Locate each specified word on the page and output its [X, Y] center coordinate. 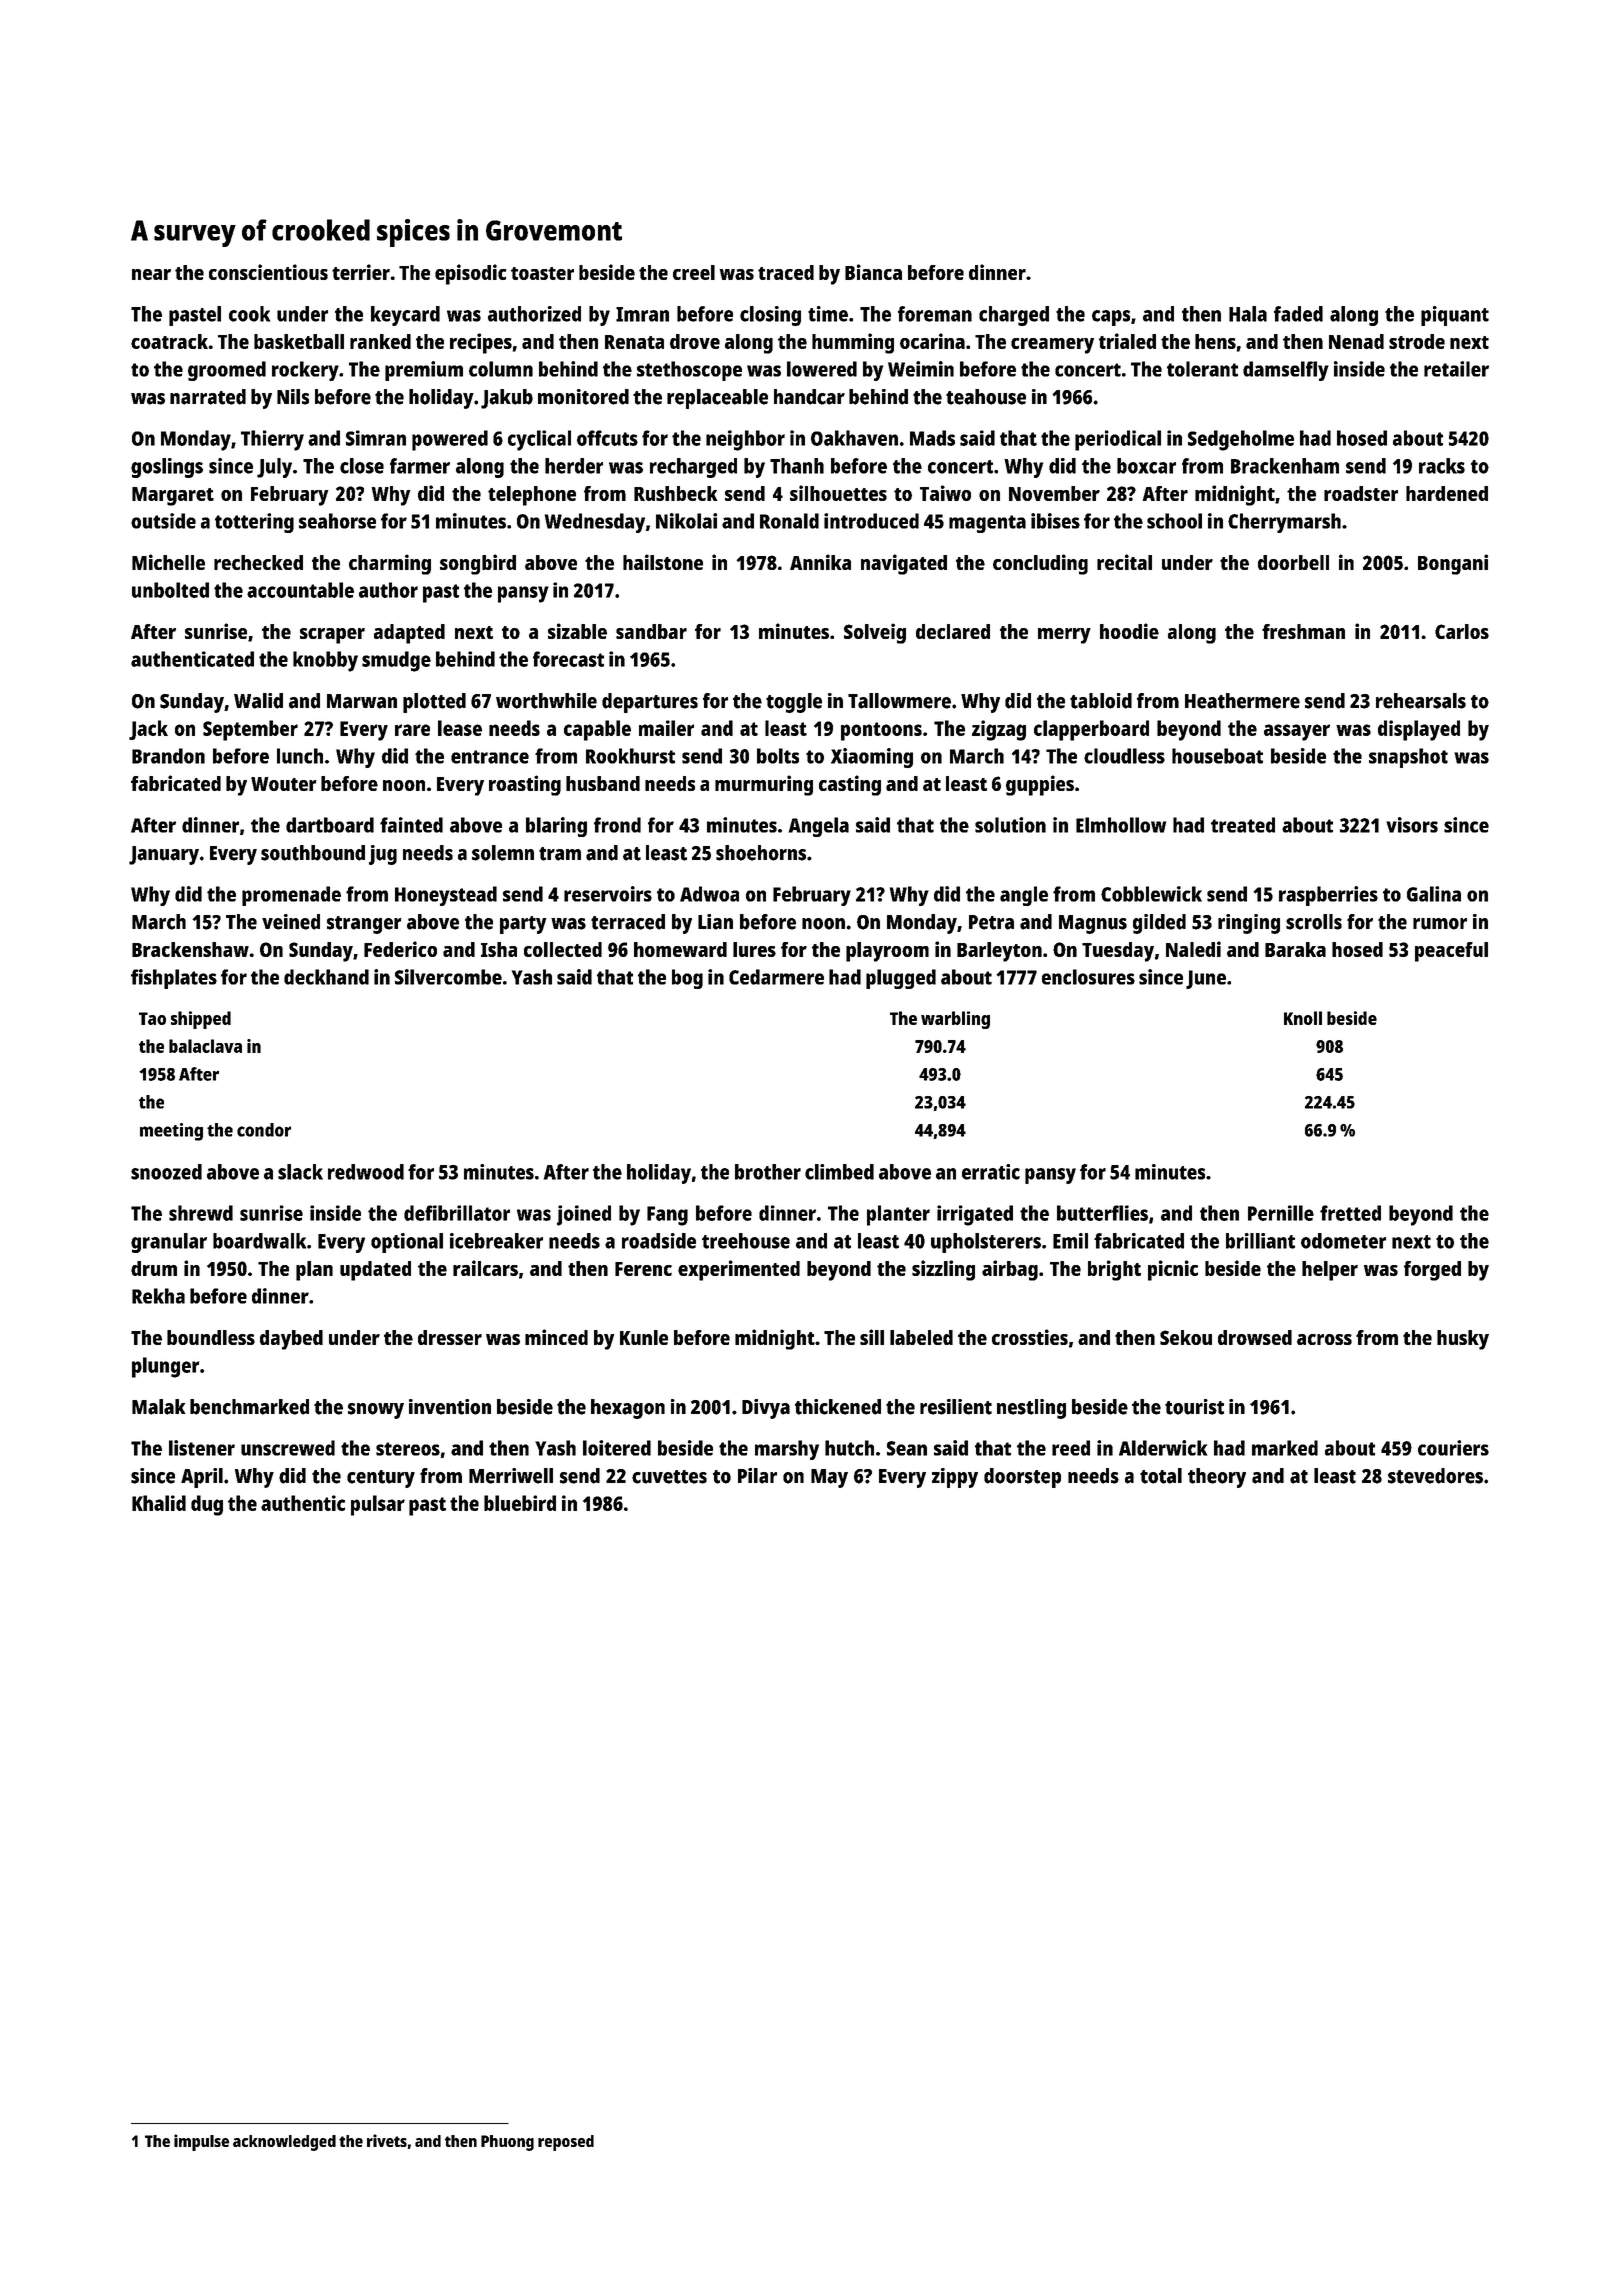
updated [375, 1271]
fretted [1350, 1213]
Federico [400, 949]
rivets [387, 2140]
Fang [667, 1216]
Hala [1248, 314]
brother [768, 1172]
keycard [405, 316]
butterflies [1102, 1213]
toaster [542, 273]
